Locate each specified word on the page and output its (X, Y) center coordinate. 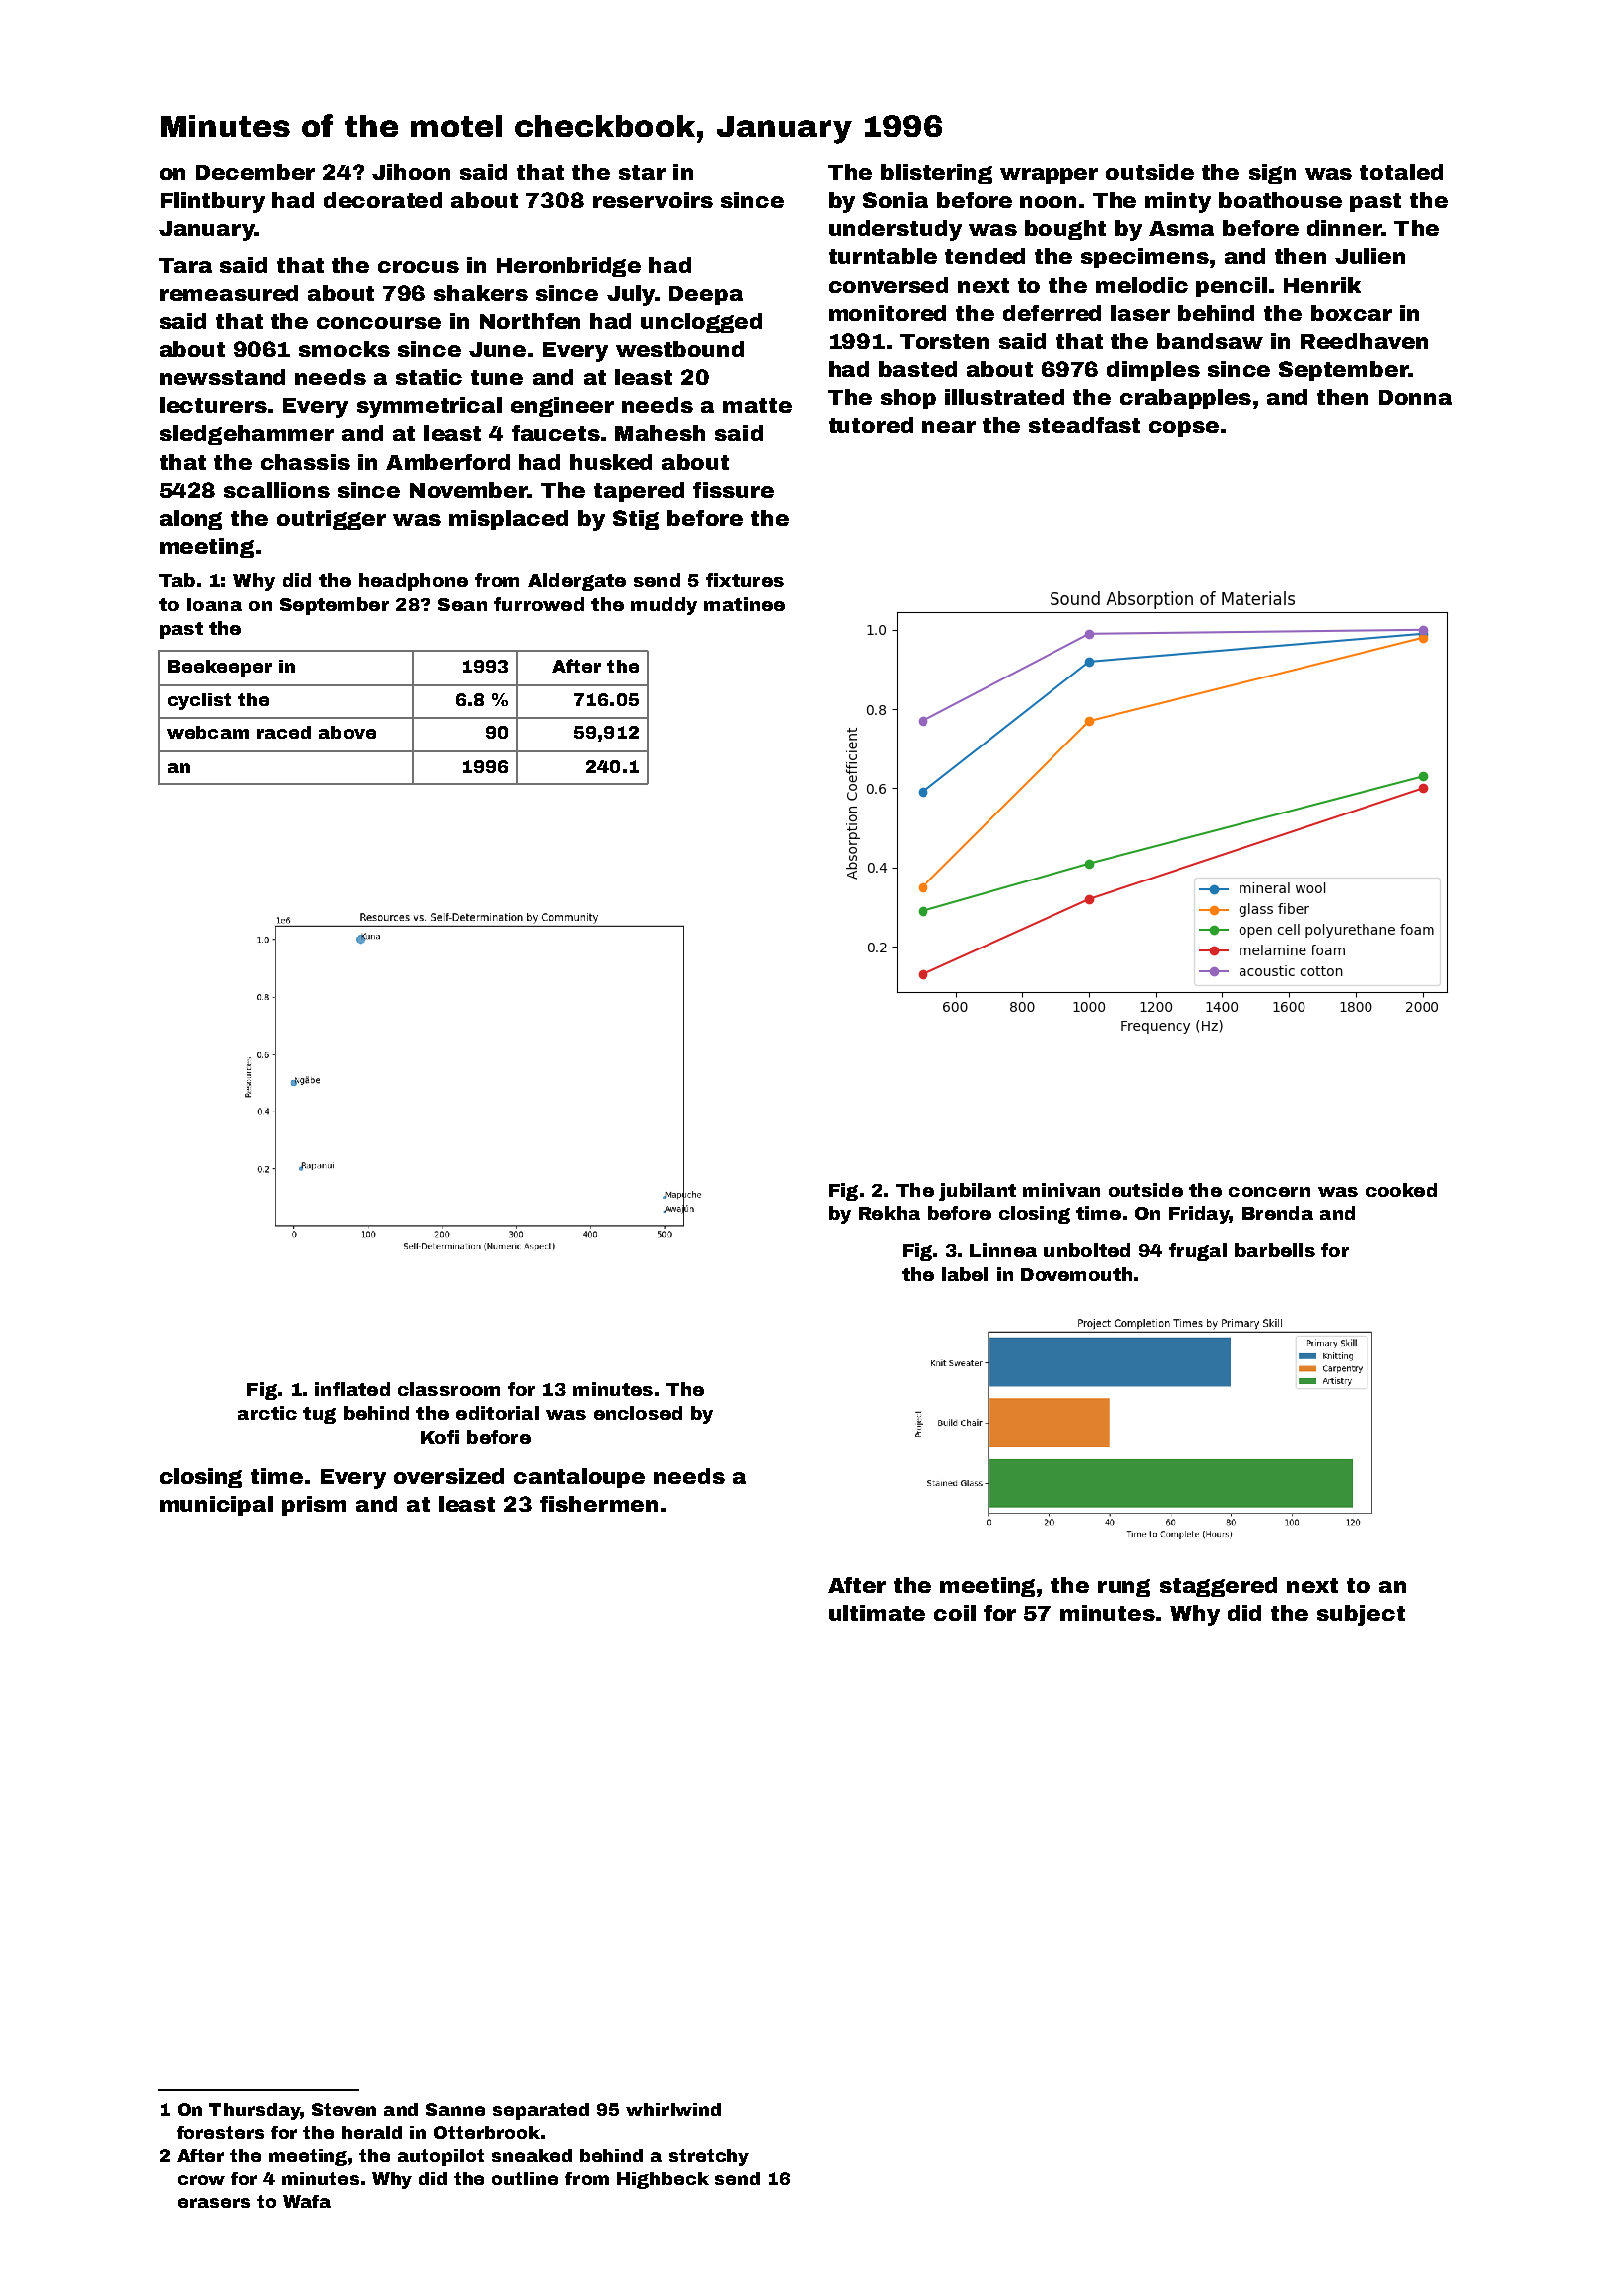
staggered (1218, 1587)
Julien (1370, 256)
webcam (208, 732)
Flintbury (213, 202)
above (347, 732)
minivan (1061, 1190)
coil (955, 1613)
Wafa (307, 2201)
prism (314, 1506)
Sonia (895, 200)
